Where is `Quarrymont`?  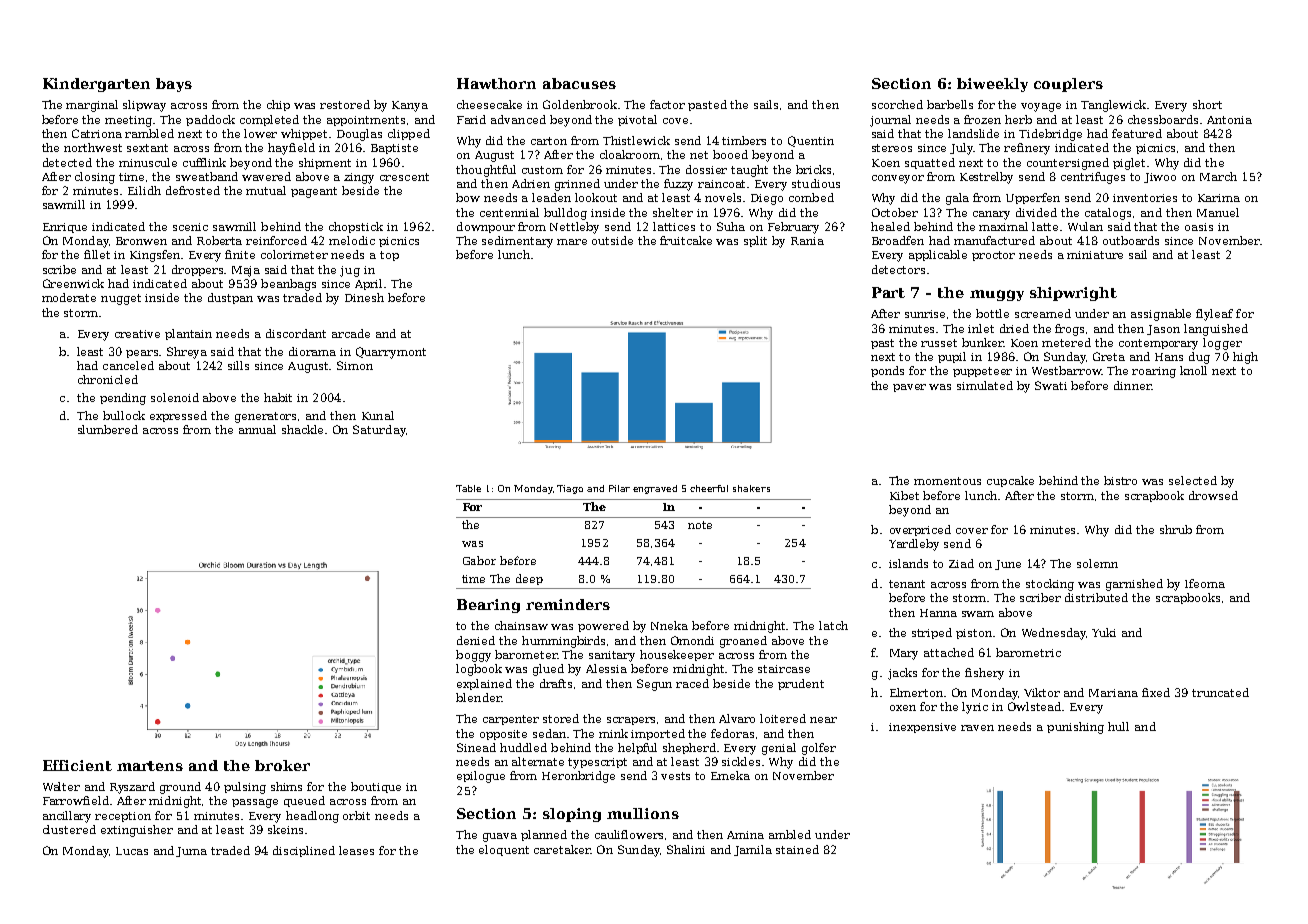
Quarrymont is located at coordinates (391, 353).
